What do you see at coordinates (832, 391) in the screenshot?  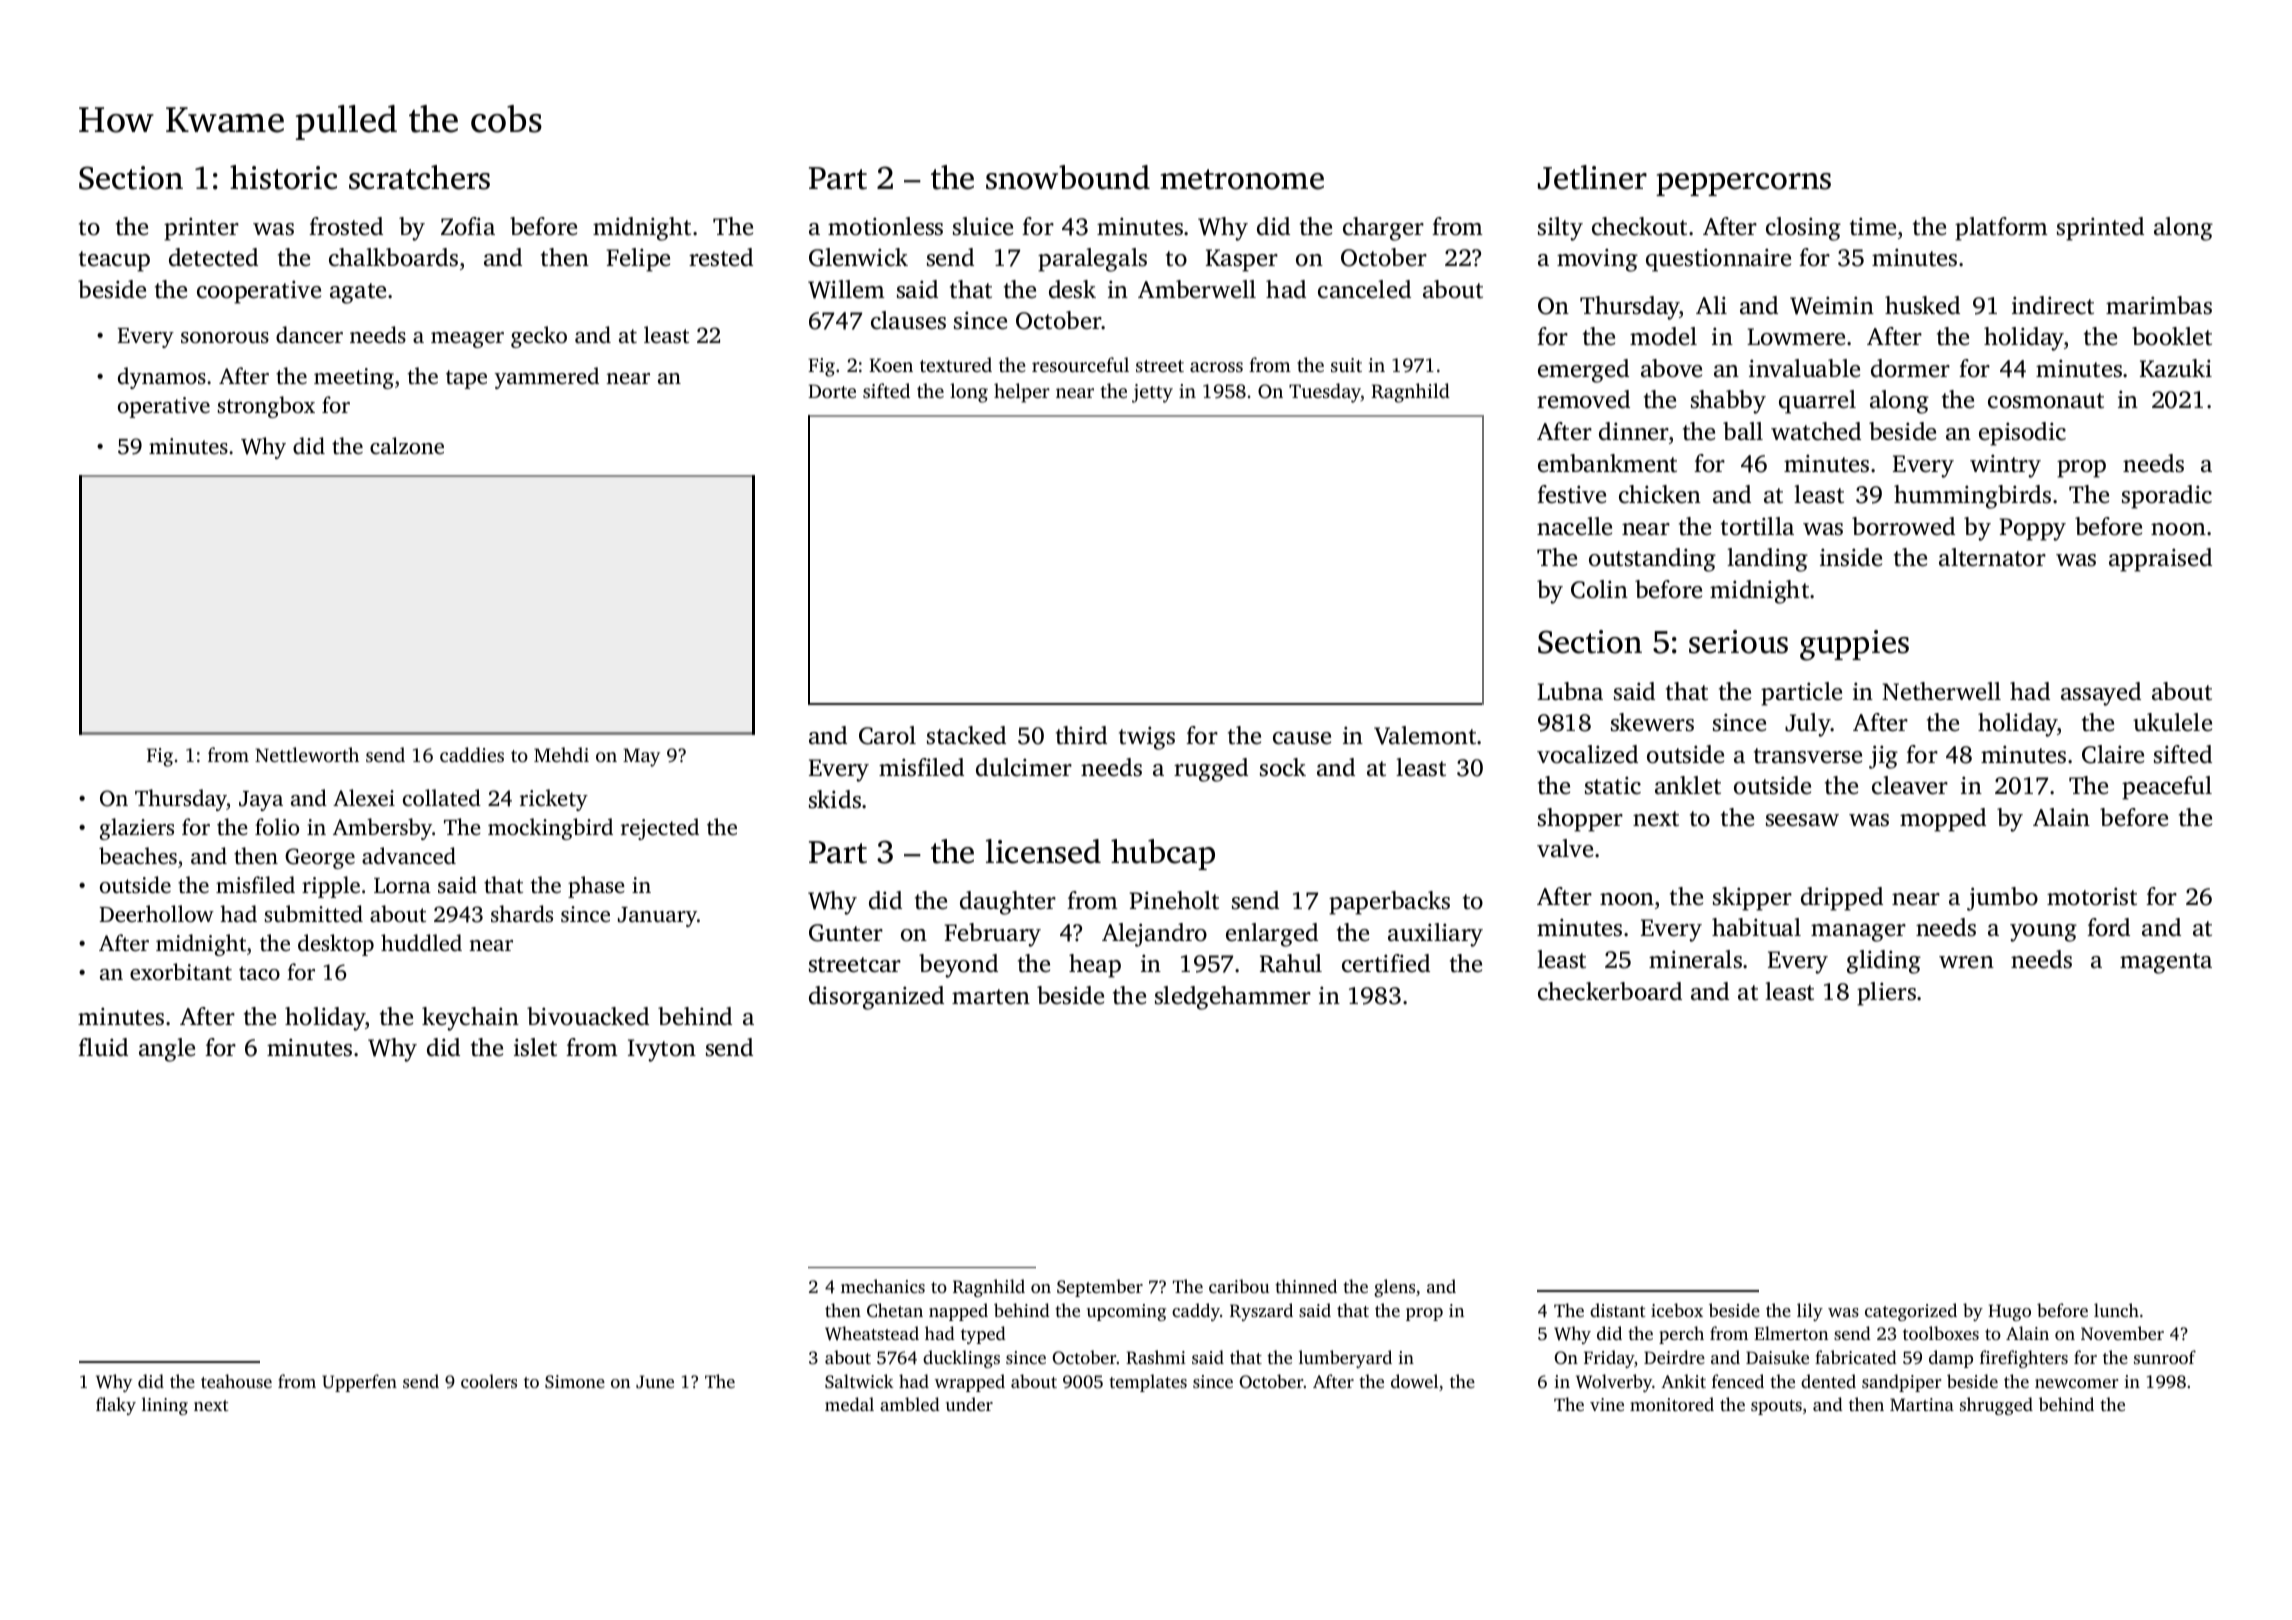 I see `Dorte` at bounding box center [832, 391].
